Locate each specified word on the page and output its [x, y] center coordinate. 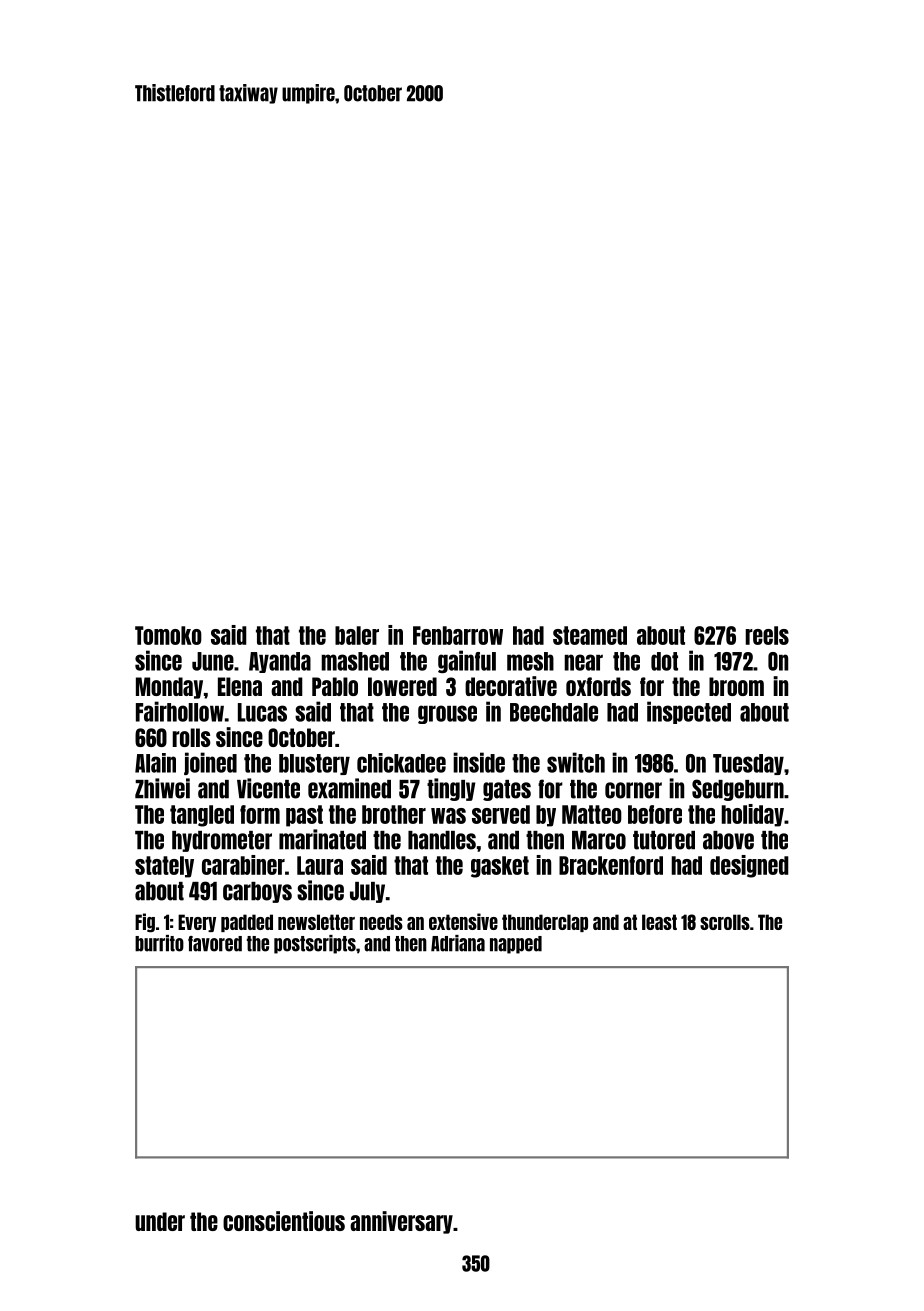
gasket [500, 867]
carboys [257, 892]
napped [516, 945]
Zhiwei [162, 788]
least [659, 922]
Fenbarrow [458, 635]
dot [664, 661]
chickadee [401, 763]
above [728, 840]
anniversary [401, 1222]
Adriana [458, 943]
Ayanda [280, 662]
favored [215, 944]
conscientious [284, 1221]
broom [736, 686]
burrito [159, 943]
